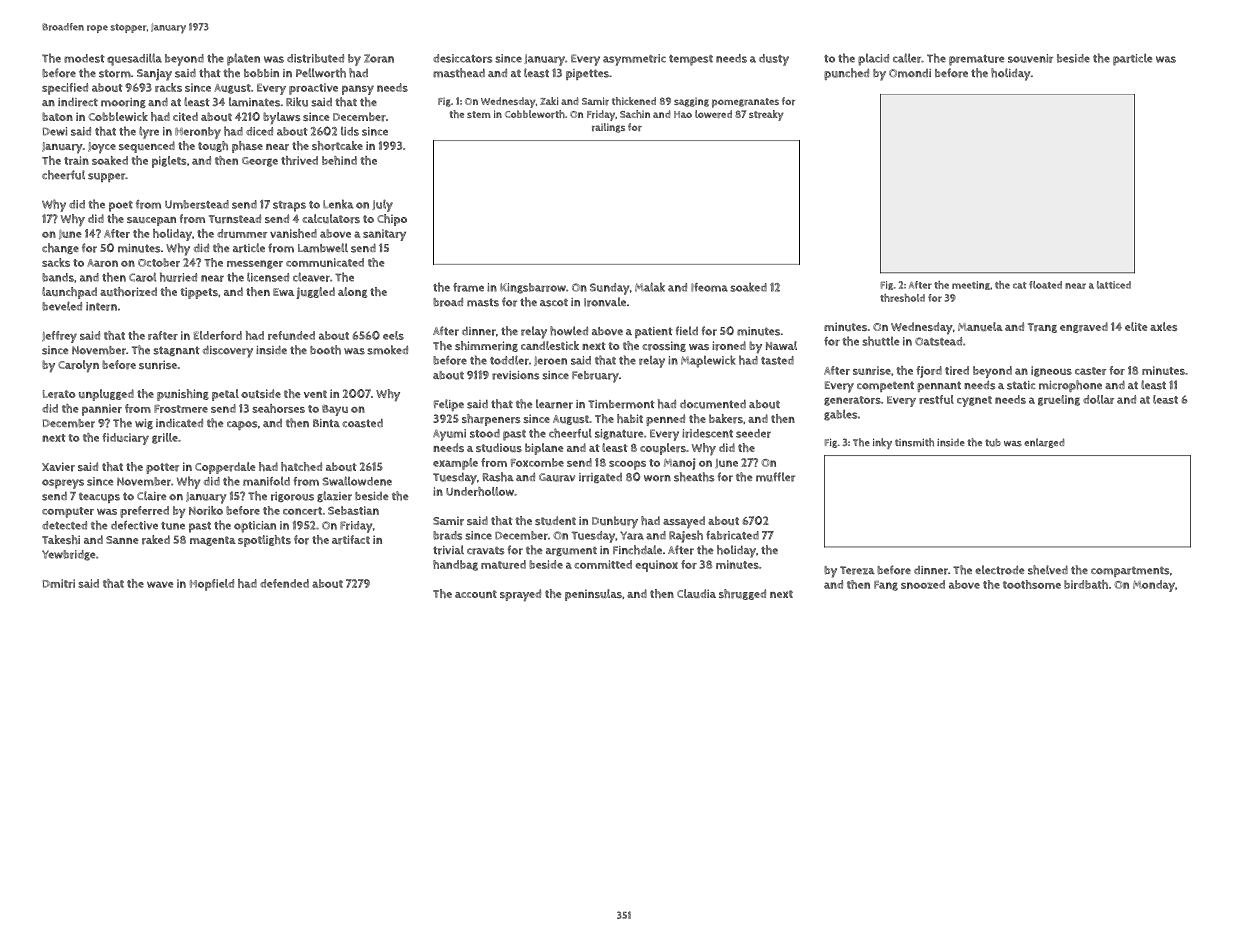 Image resolution: width=1233 pixels, height=952 pixels. I want to click on detected, so click(64, 525).
